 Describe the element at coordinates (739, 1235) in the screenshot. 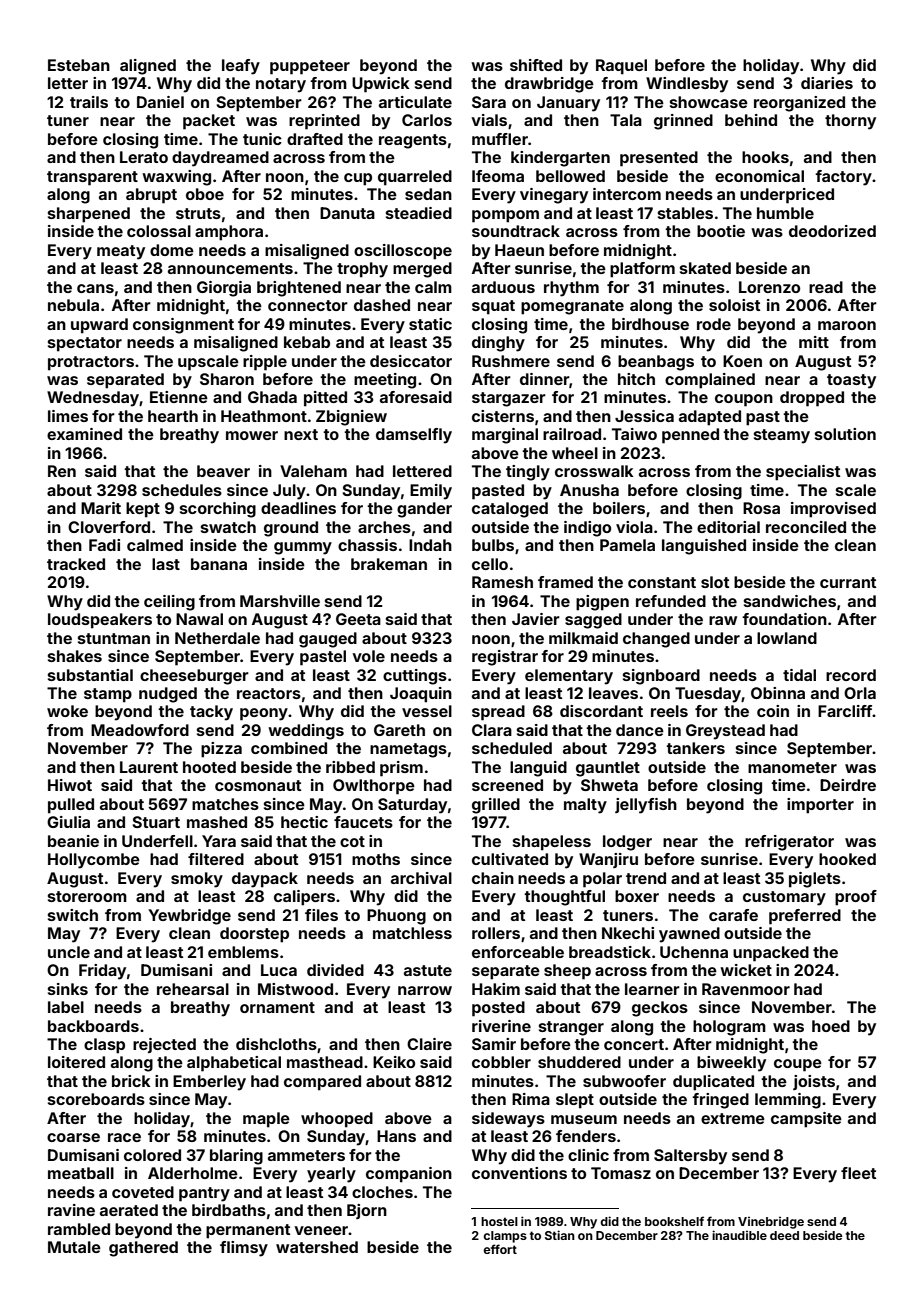

I see `inaudible` at that location.
